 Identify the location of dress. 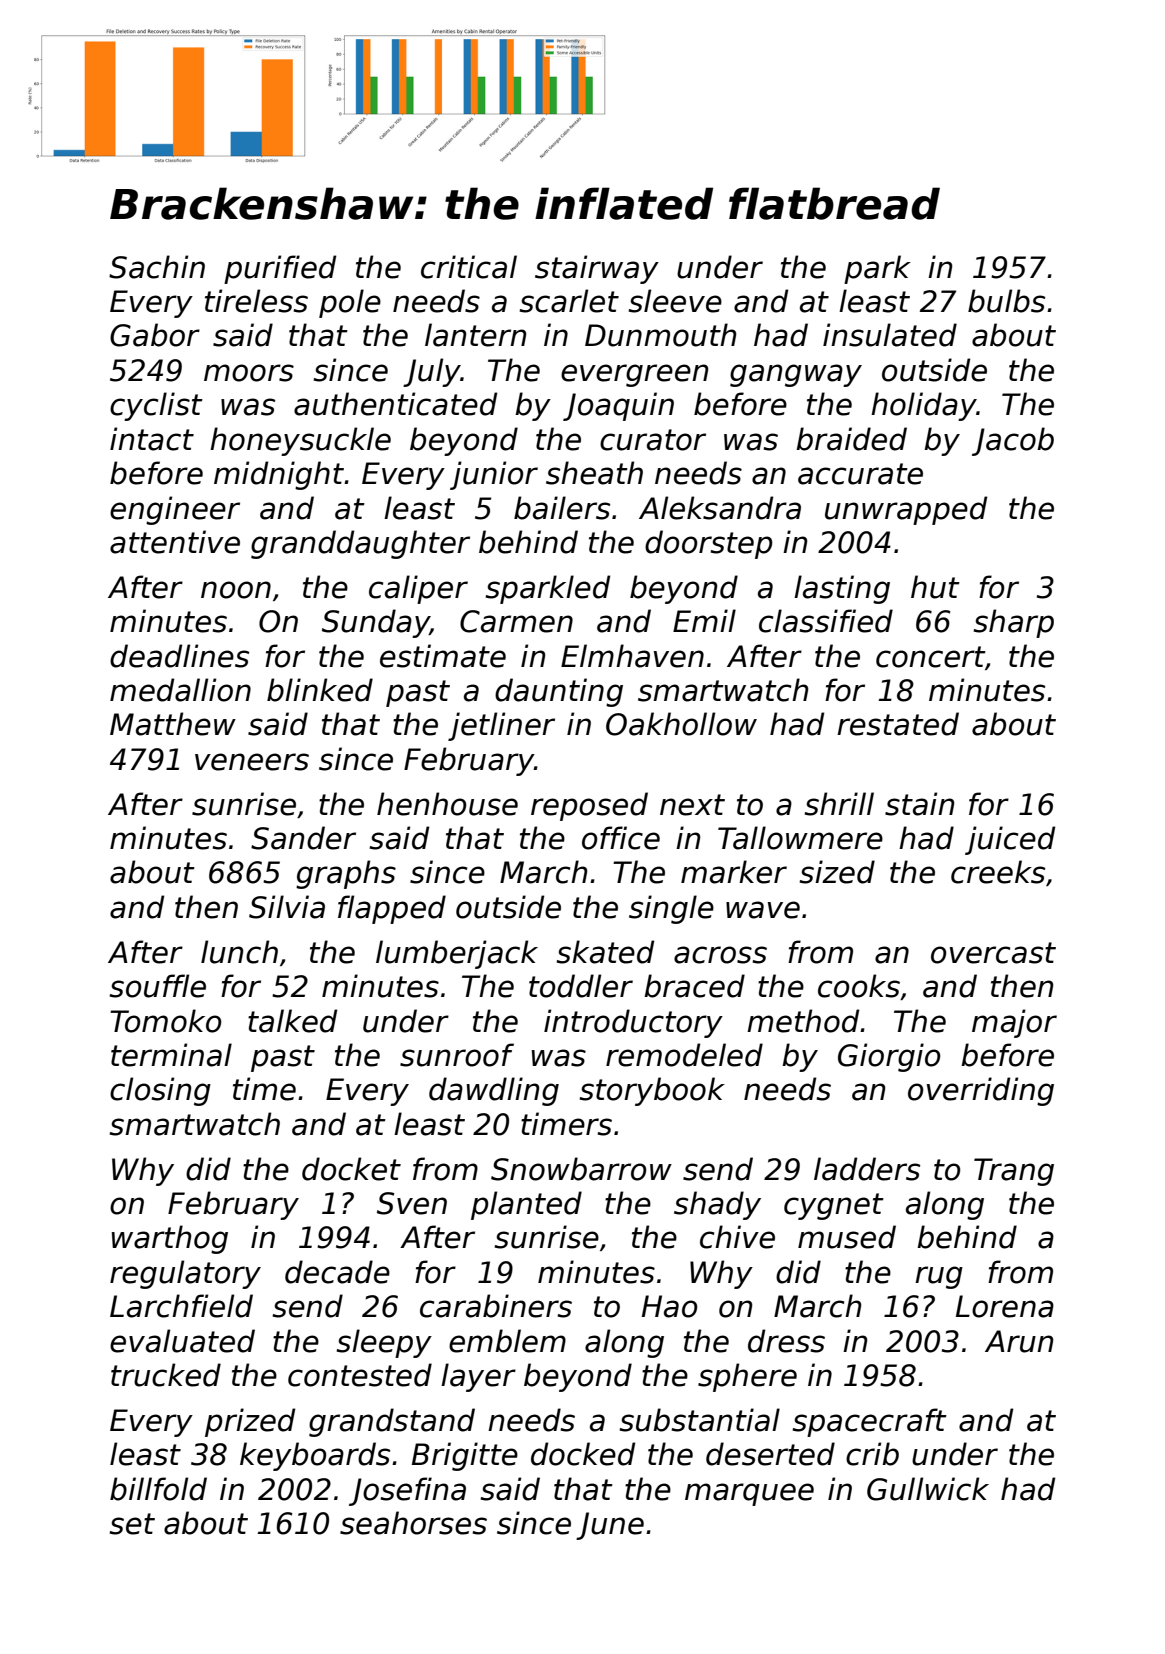
(786, 1341).
